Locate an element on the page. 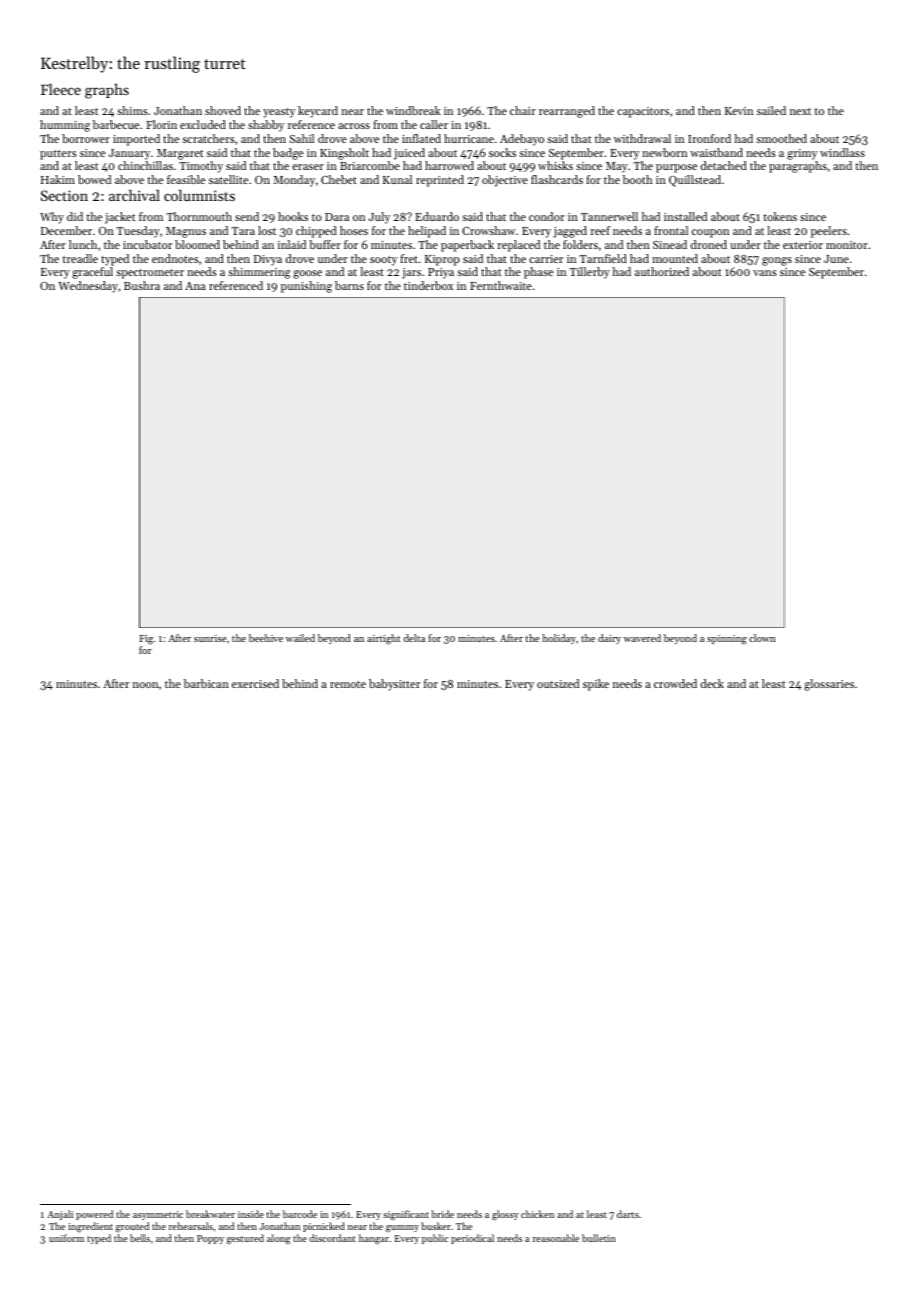 The height and width of the document is (1308, 924). outsized is located at coordinates (558, 683).
